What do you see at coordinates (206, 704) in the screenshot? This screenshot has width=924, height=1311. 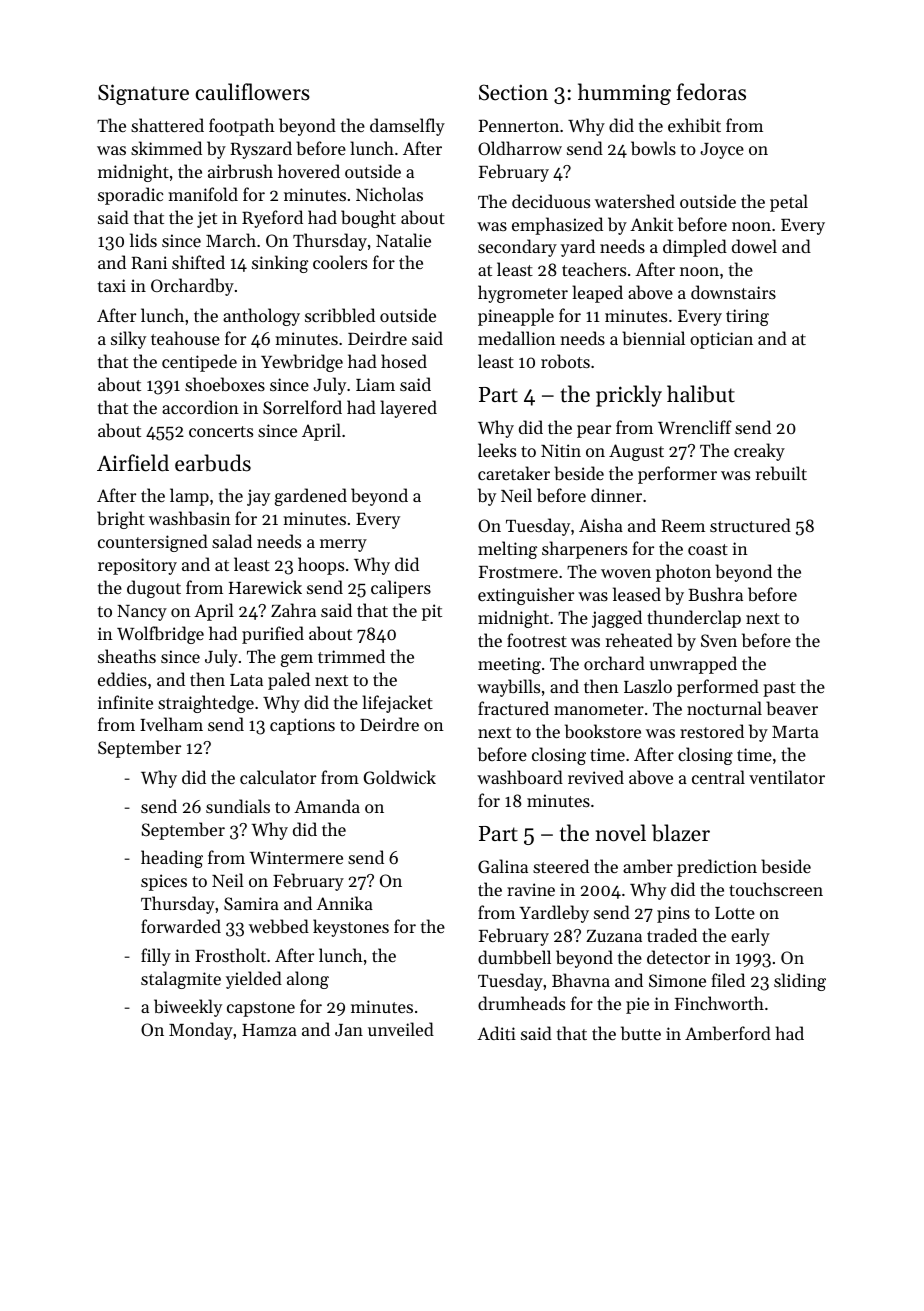 I see `straightedge` at bounding box center [206, 704].
